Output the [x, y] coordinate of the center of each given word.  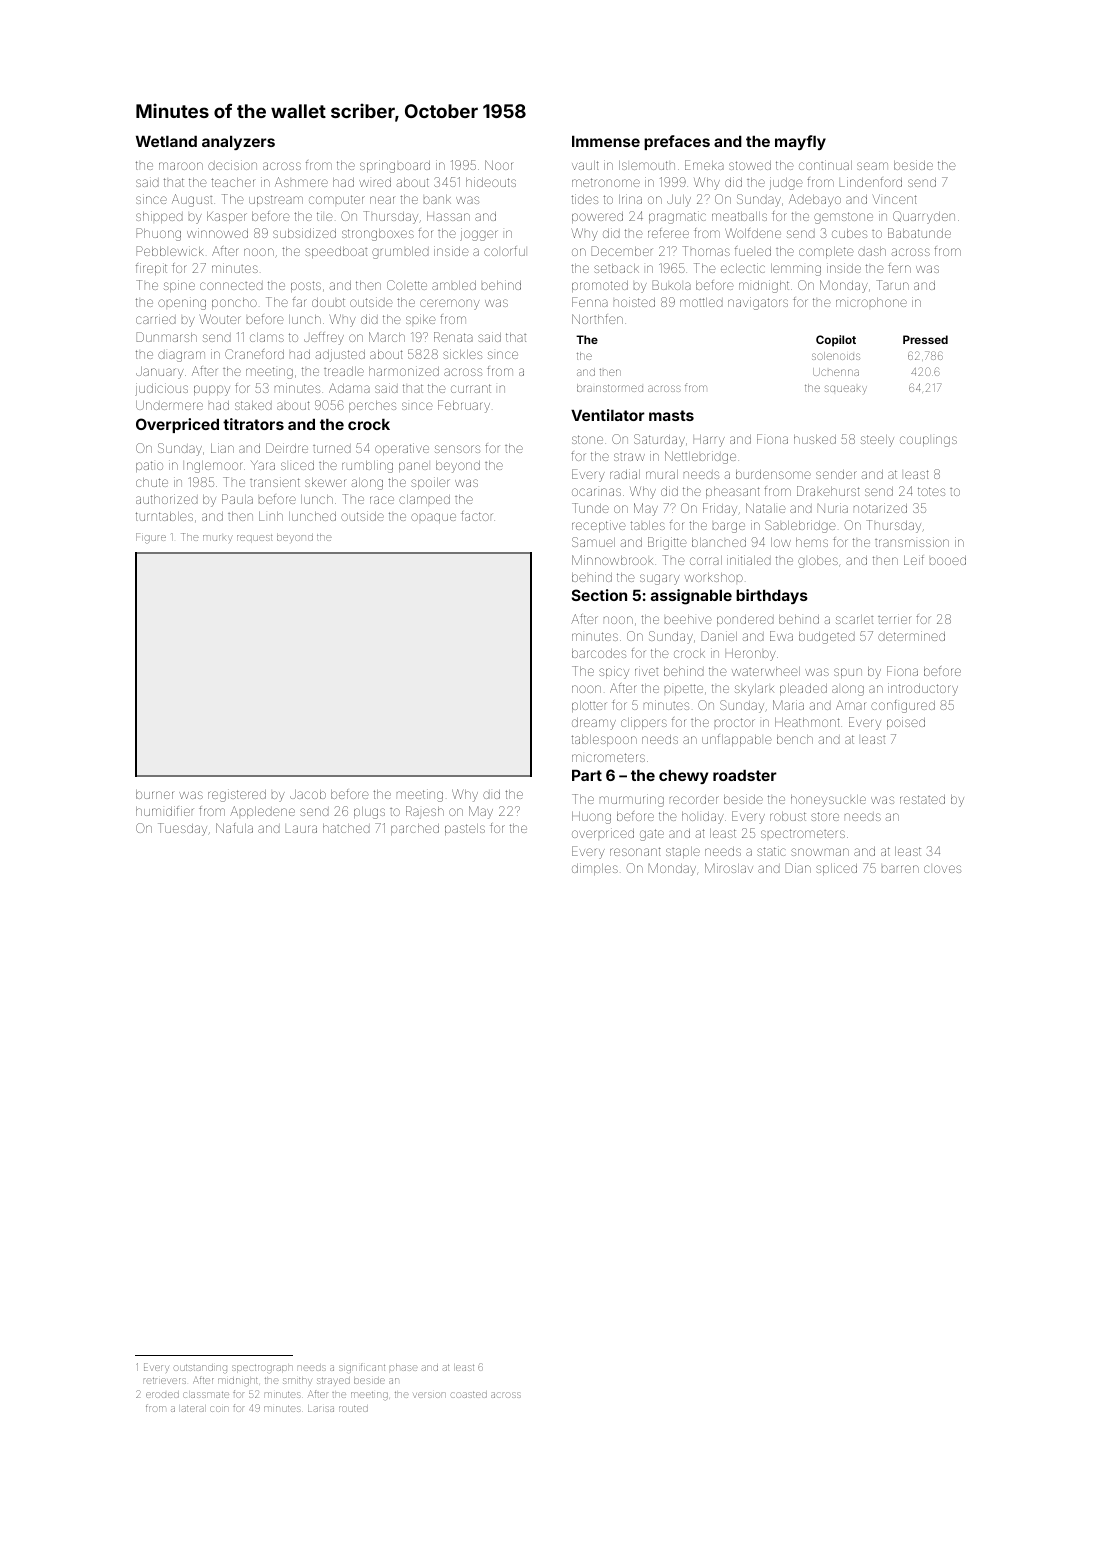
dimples [595, 869]
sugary [660, 579]
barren [900, 869]
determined [911, 636]
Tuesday [182, 829]
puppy [212, 390]
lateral [193, 1409]
